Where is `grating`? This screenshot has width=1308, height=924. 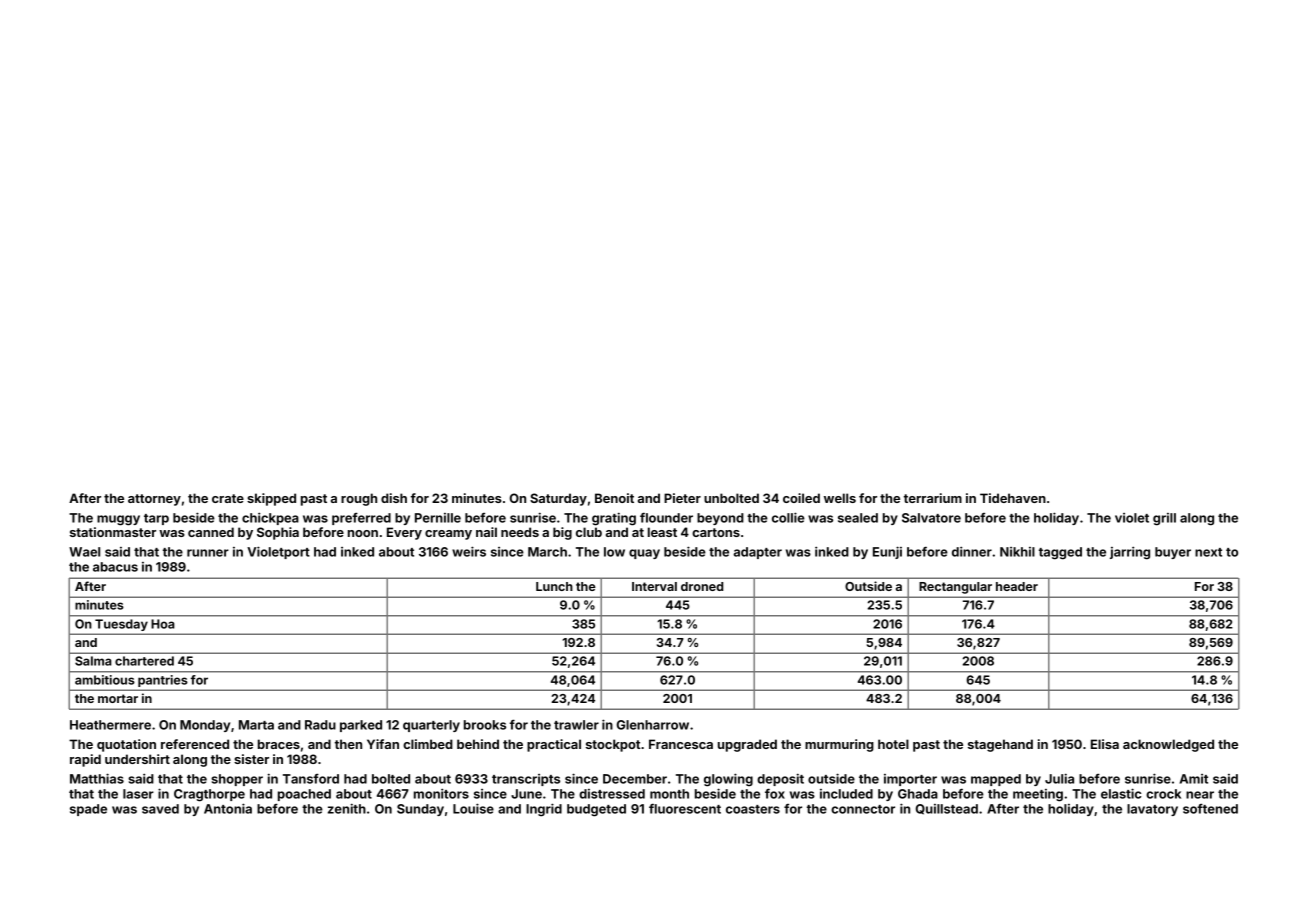
grating is located at coordinates (614, 519).
